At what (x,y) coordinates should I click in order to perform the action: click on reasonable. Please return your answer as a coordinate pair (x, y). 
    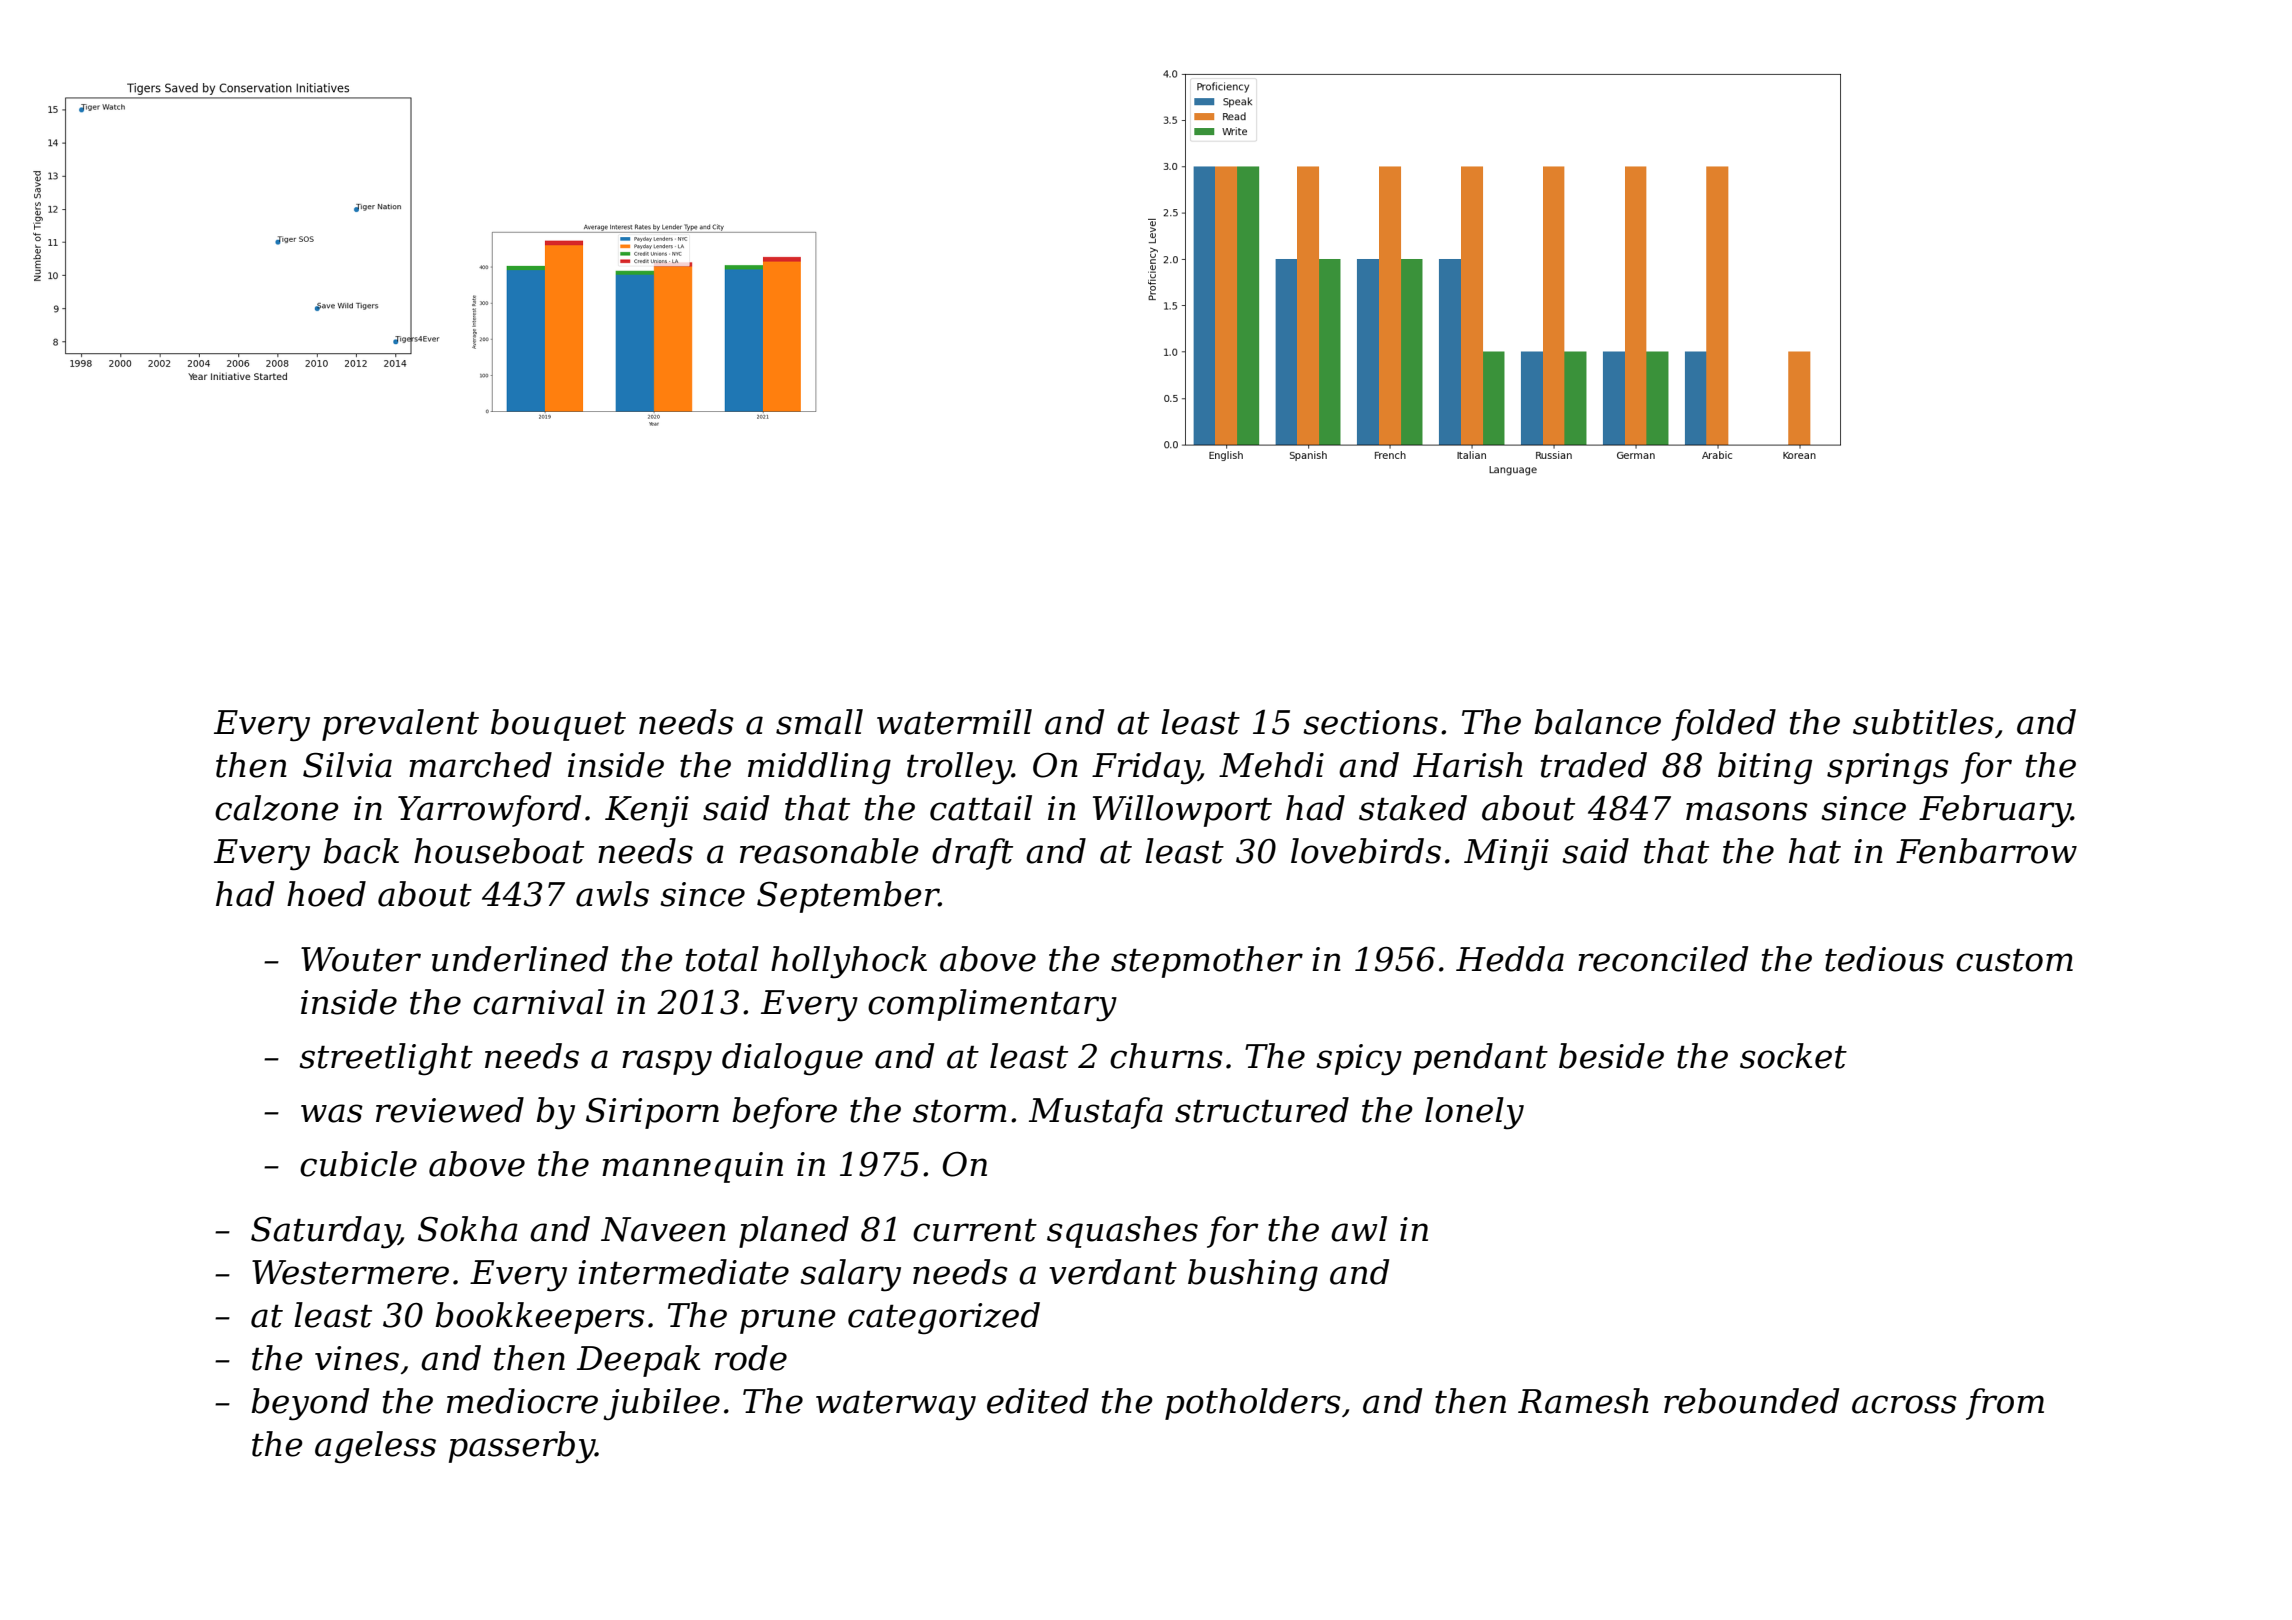
    Looking at the image, I should click on (829, 851).
